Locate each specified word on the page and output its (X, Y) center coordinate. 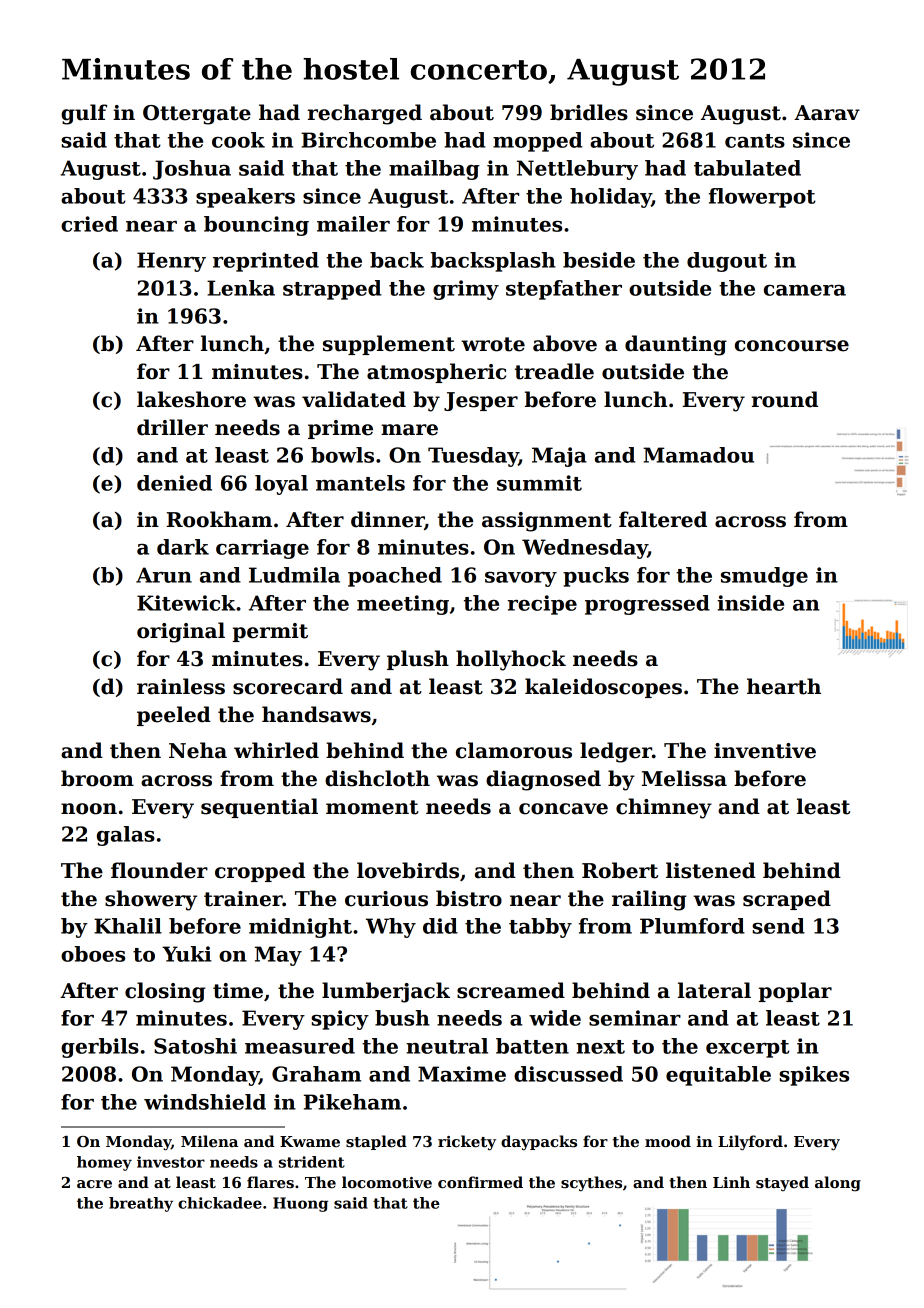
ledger (616, 752)
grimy (466, 290)
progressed (647, 605)
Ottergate (197, 115)
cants (755, 141)
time (238, 991)
